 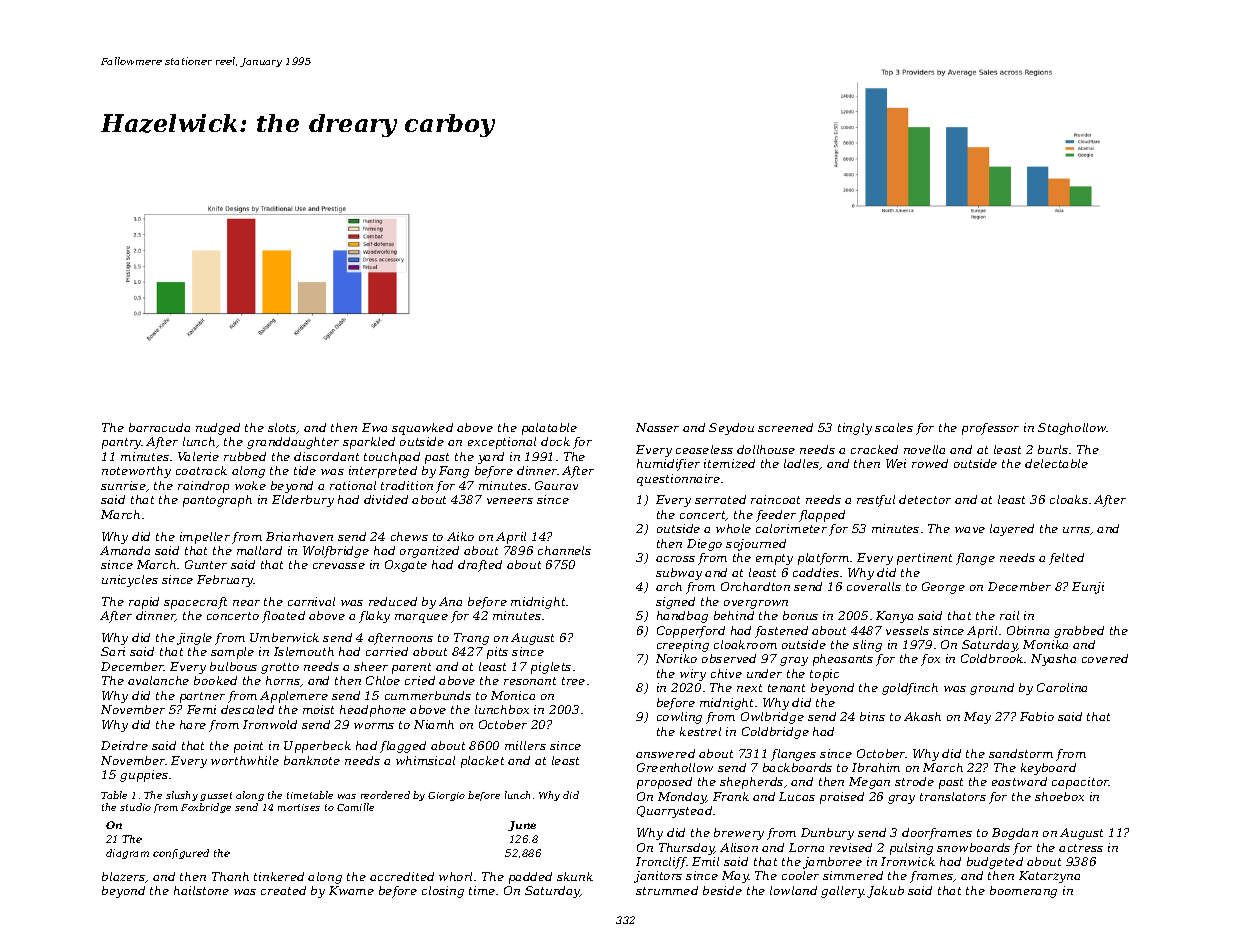 I want to click on diagram, so click(x=127, y=854).
